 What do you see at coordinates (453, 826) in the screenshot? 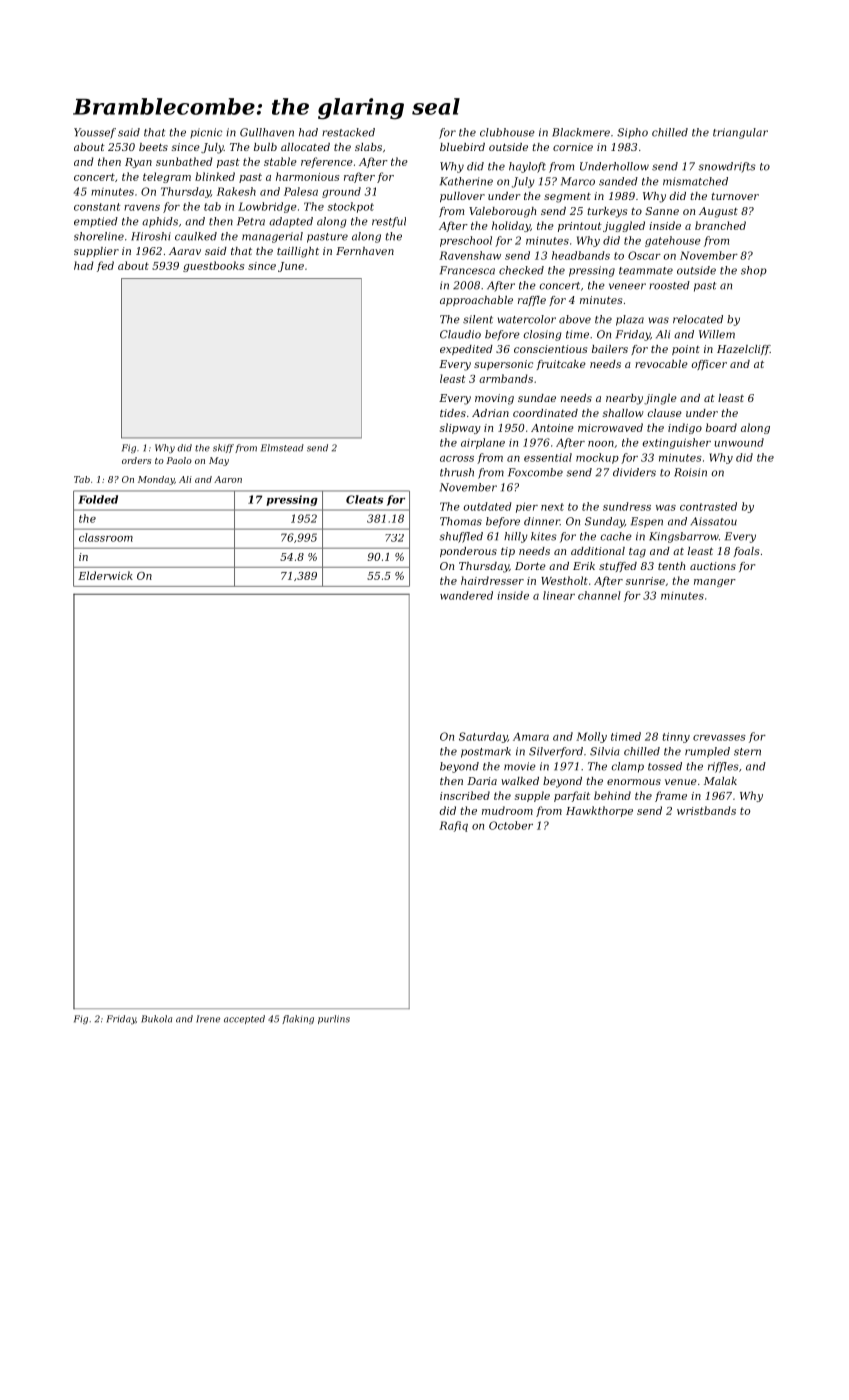
I see `Rafiq` at bounding box center [453, 826].
